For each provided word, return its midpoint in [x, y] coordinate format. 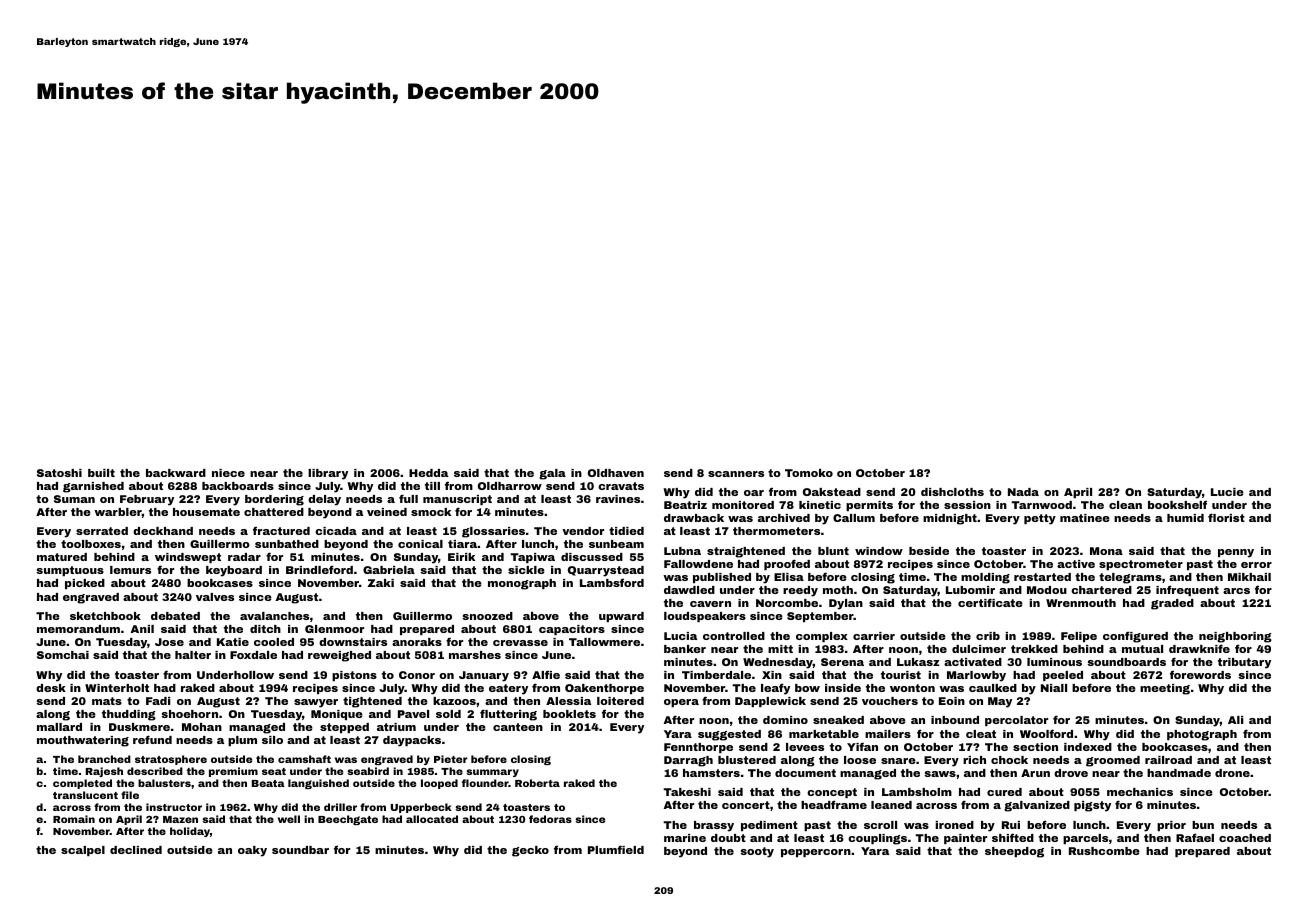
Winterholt [117, 688]
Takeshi [687, 792]
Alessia [568, 701]
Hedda [428, 473]
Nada [1023, 492]
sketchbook [105, 616]
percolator [1016, 721]
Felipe [1079, 637]
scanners [736, 474]
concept [832, 793]
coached [1245, 838]
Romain [74, 819]
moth [838, 590]
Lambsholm [917, 792]
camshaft [304, 759]
